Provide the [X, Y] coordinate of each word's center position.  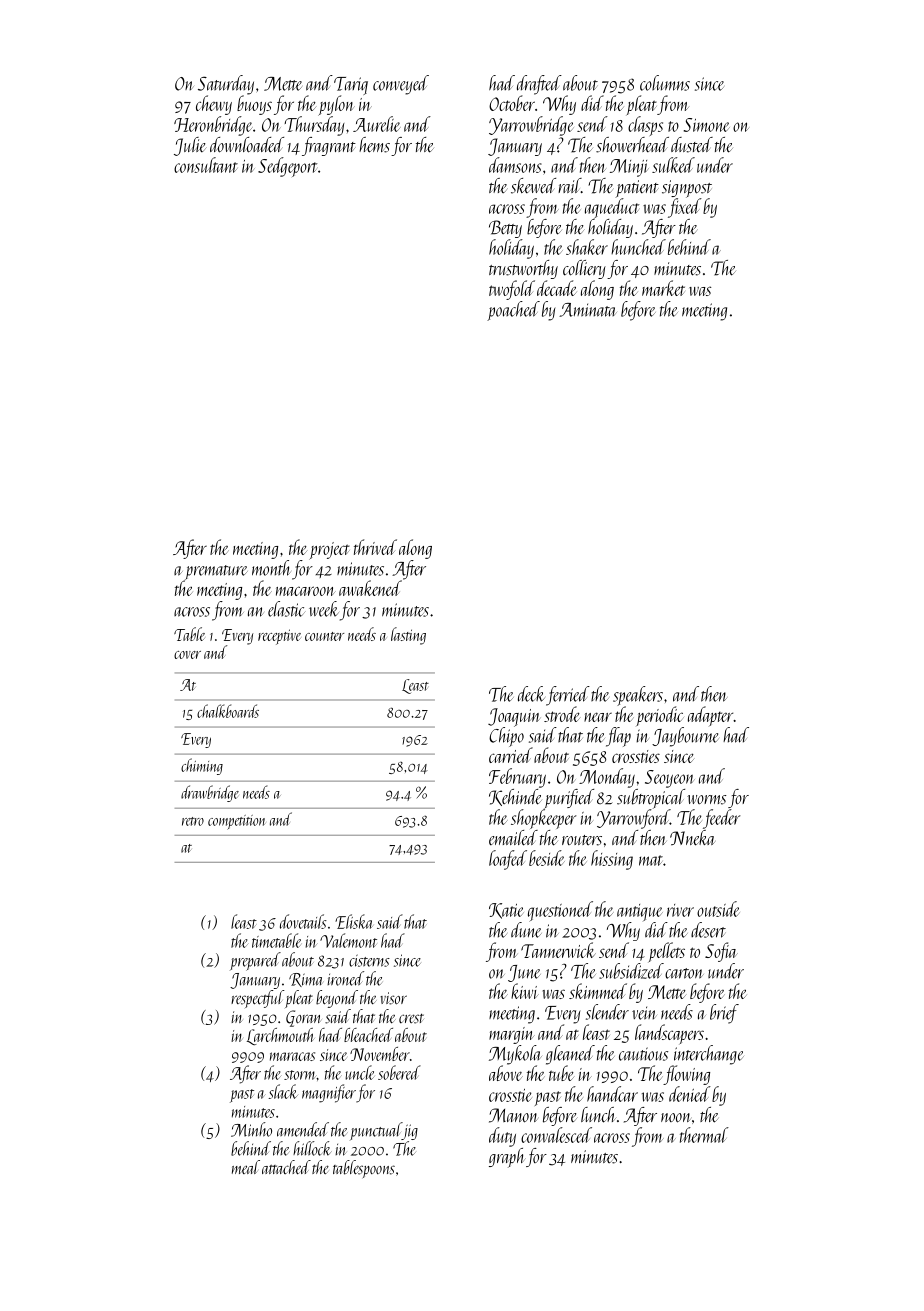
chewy [214, 105]
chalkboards [228, 711]
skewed [533, 186]
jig [410, 1131]
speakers [638, 696]
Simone [707, 125]
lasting [408, 636]
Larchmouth [281, 1036]
